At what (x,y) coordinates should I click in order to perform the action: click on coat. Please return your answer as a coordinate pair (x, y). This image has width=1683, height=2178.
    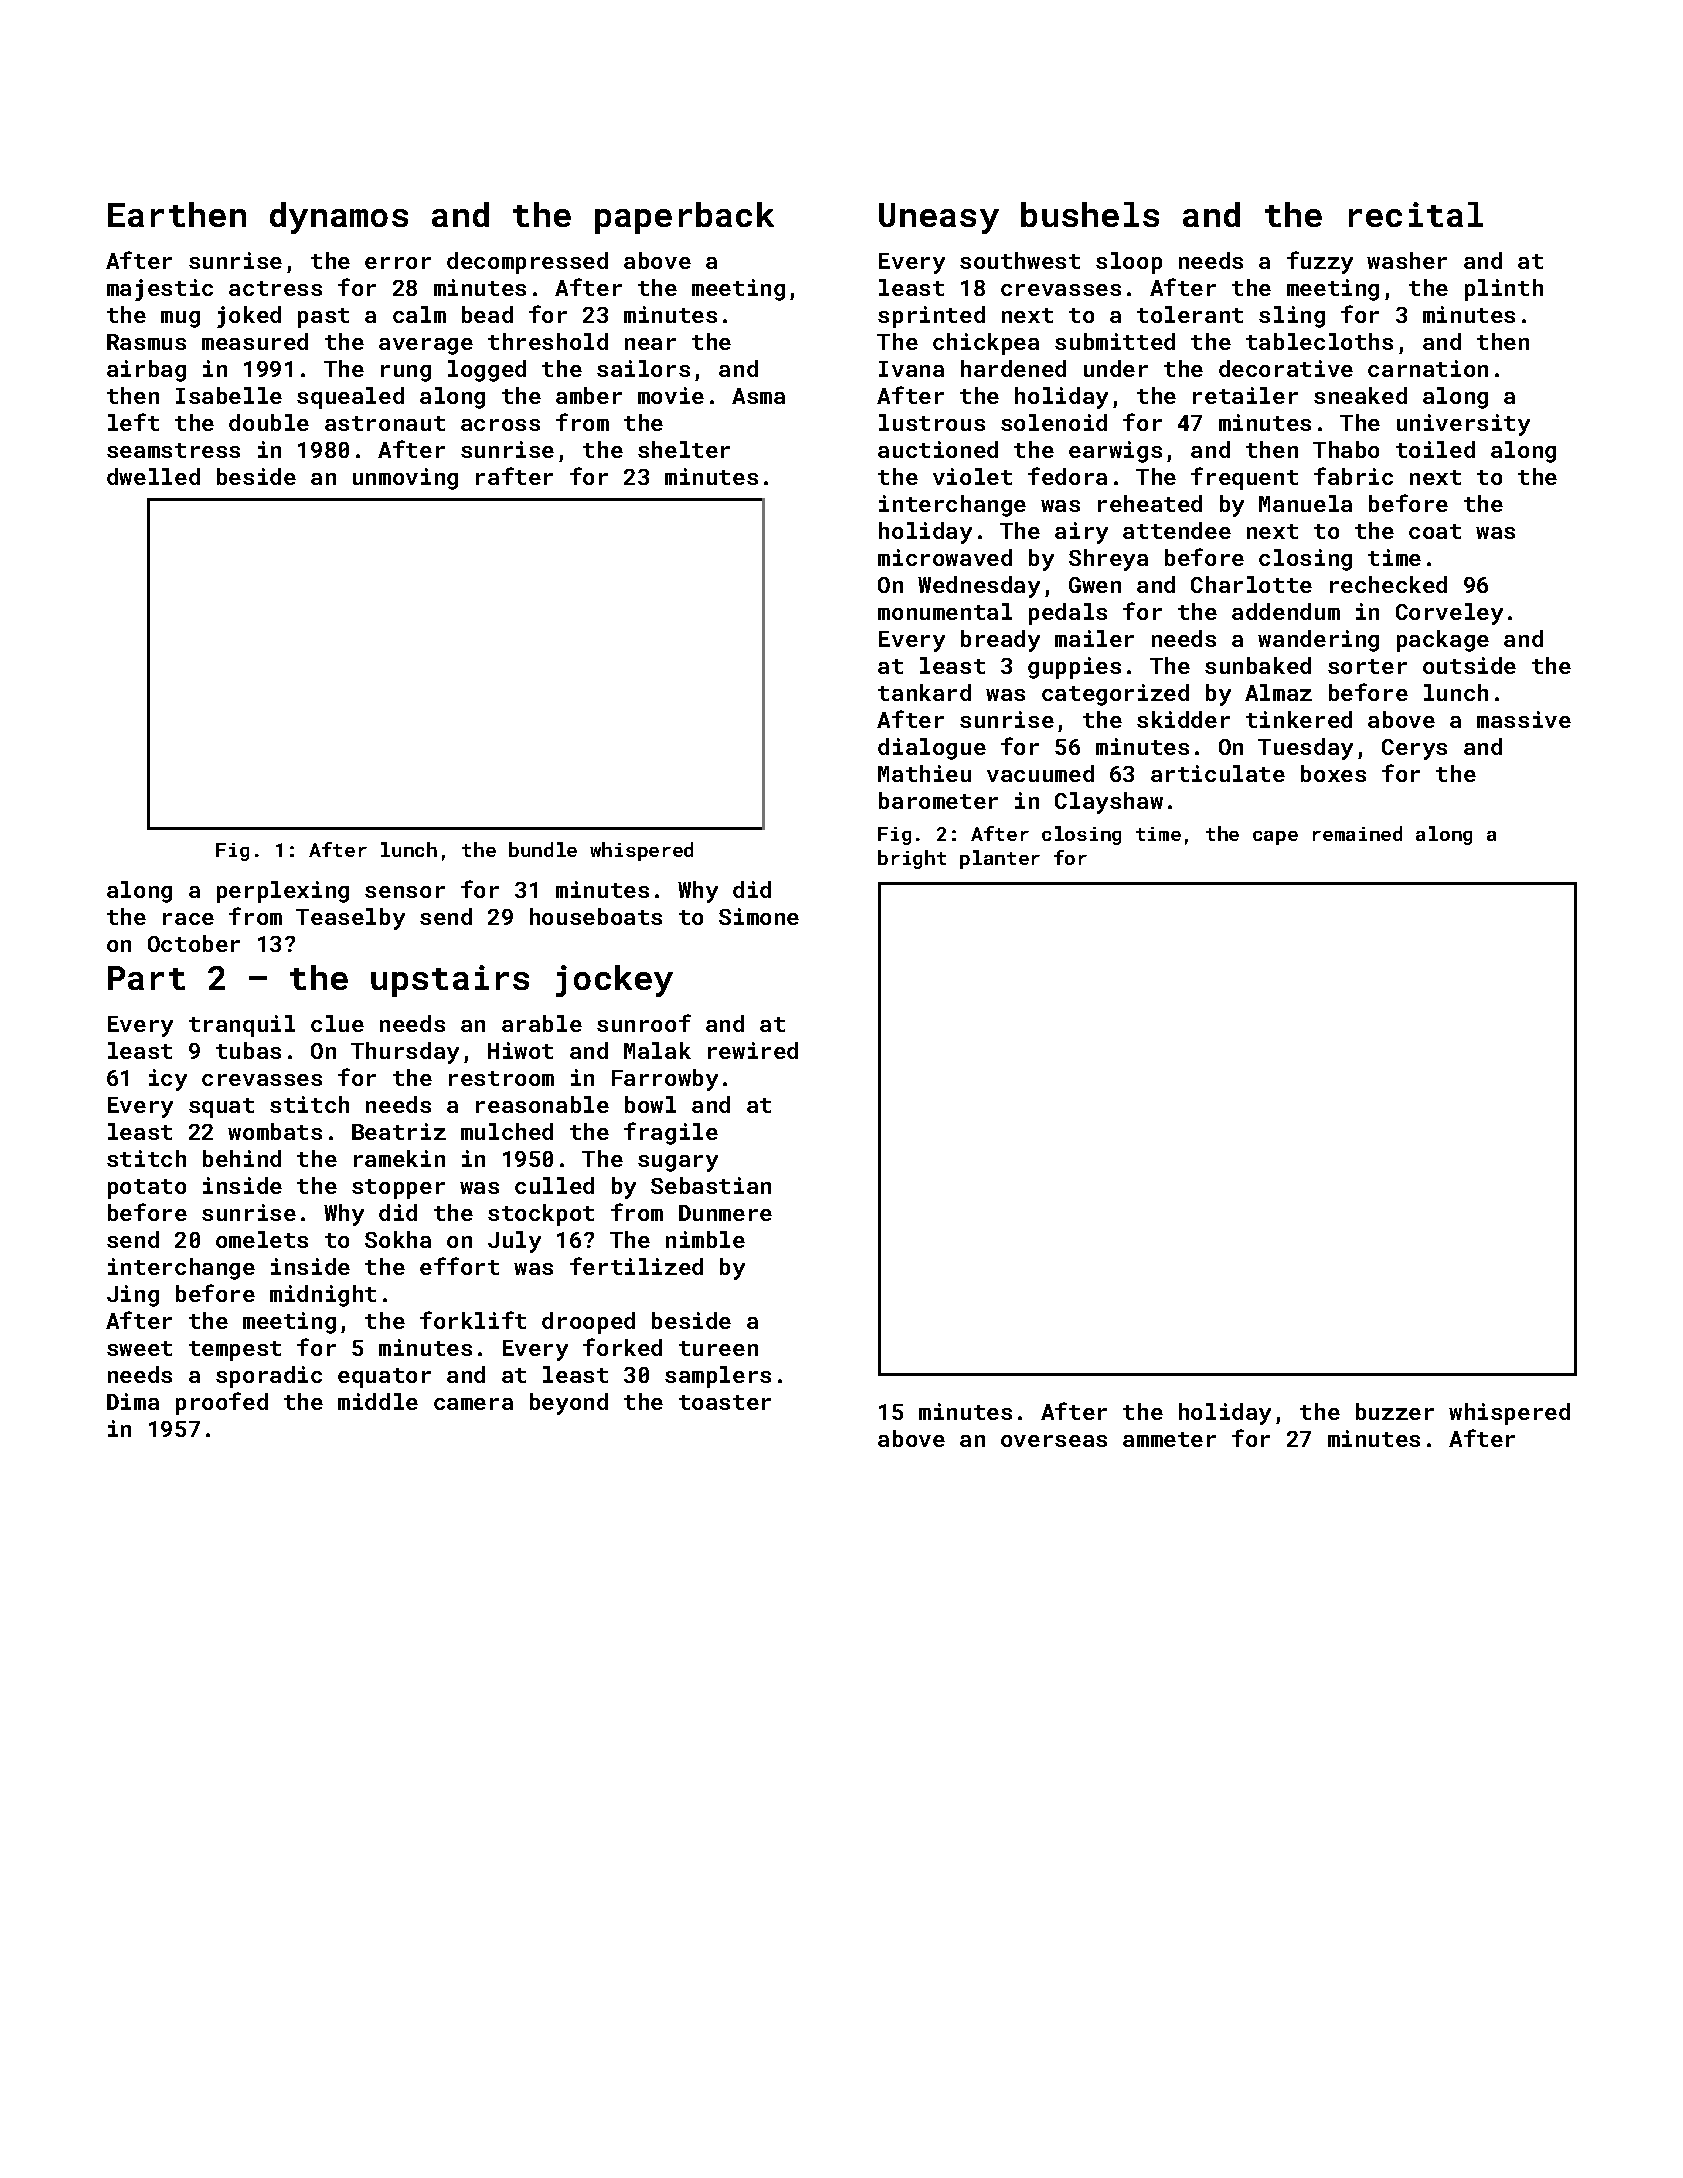
    Looking at the image, I should click on (1435, 531).
